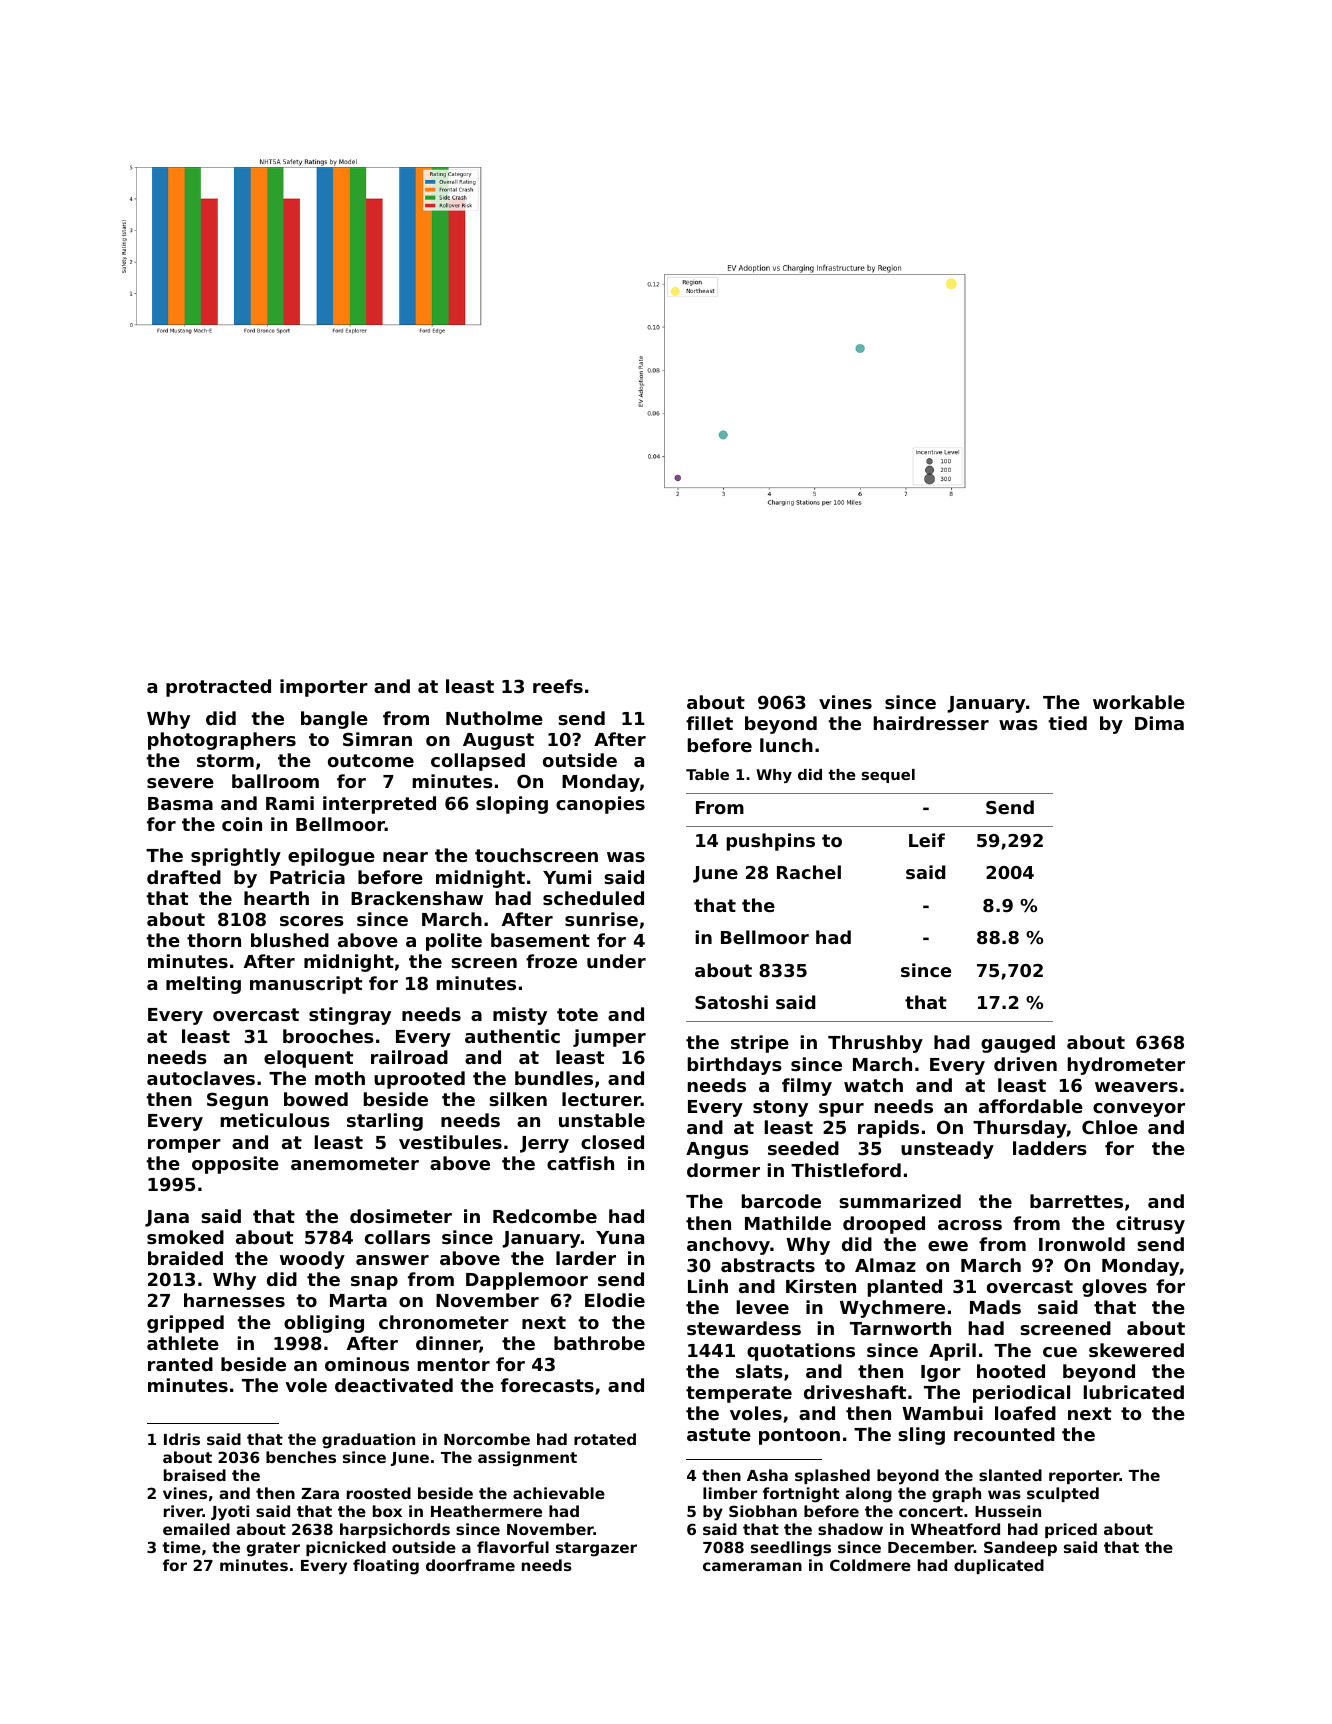  I want to click on woody, so click(312, 1260).
